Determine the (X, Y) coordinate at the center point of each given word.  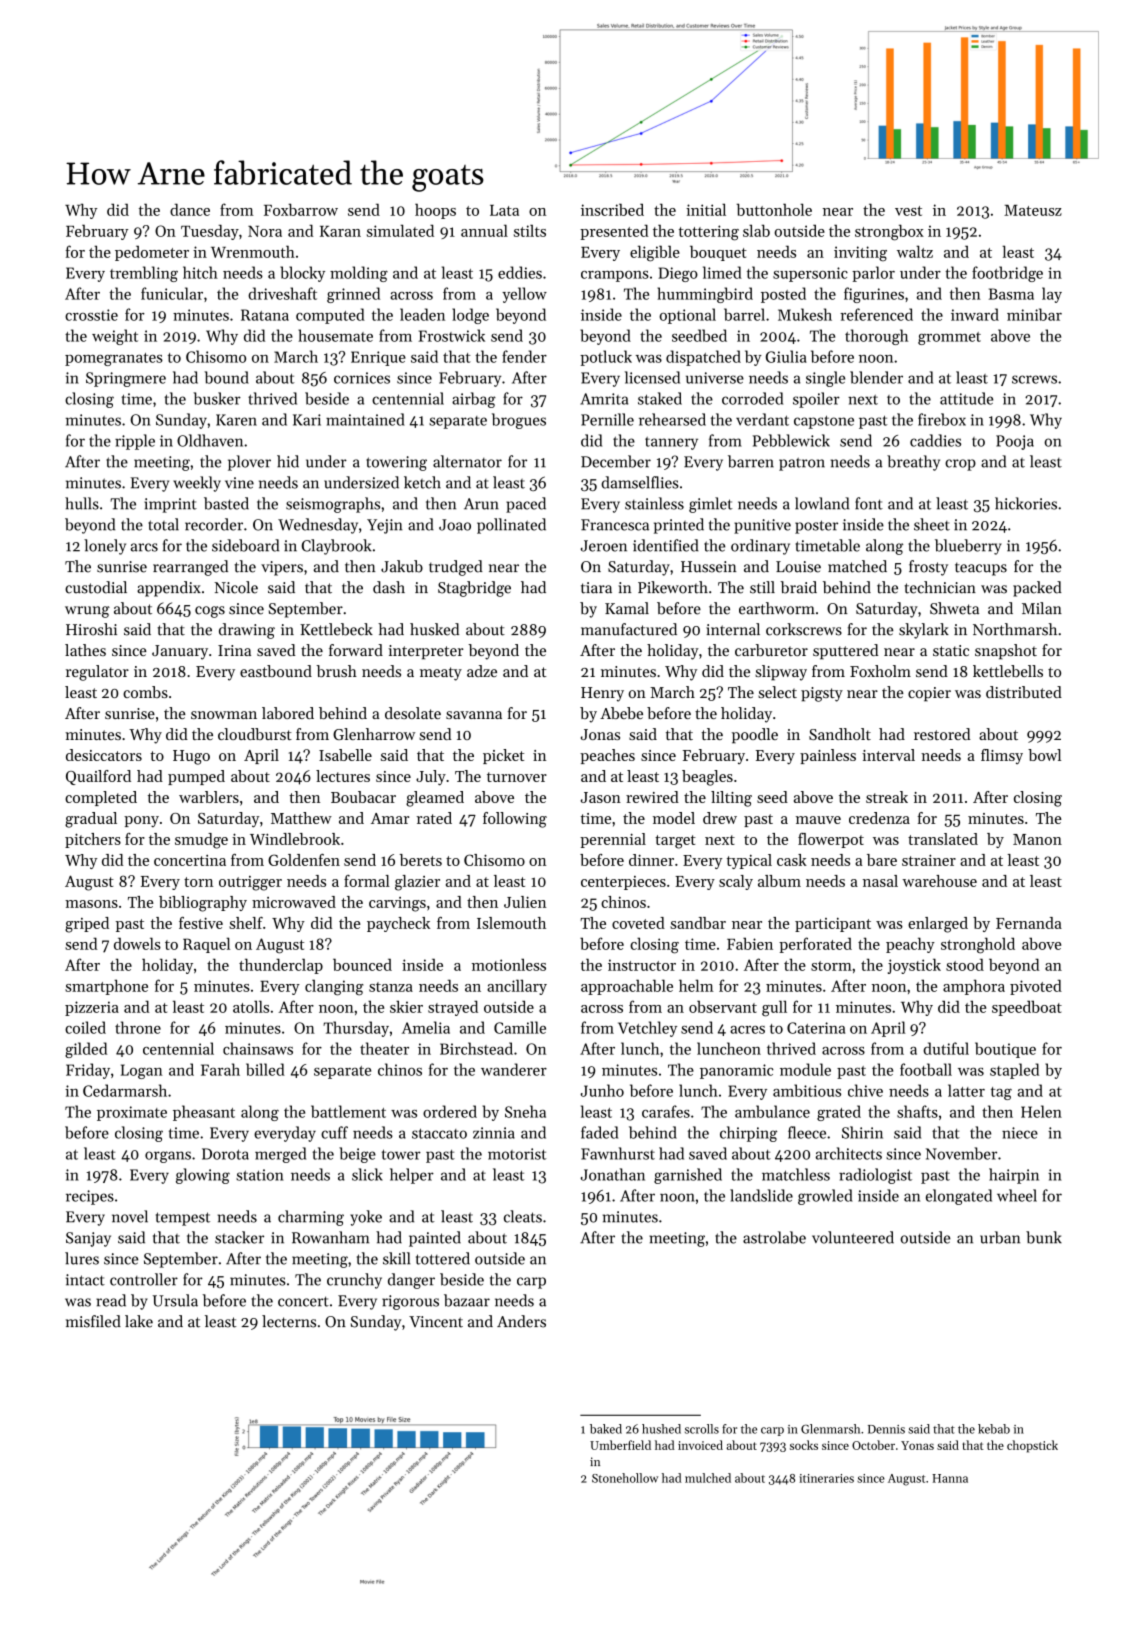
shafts (917, 1111)
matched (857, 566)
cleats (523, 1216)
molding (359, 274)
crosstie (91, 315)
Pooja (1015, 442)
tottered (443, 1258)
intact (85, 1280)
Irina (234, 650)
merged (280, 1155)
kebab (994, 1429)
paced (526, 505)
